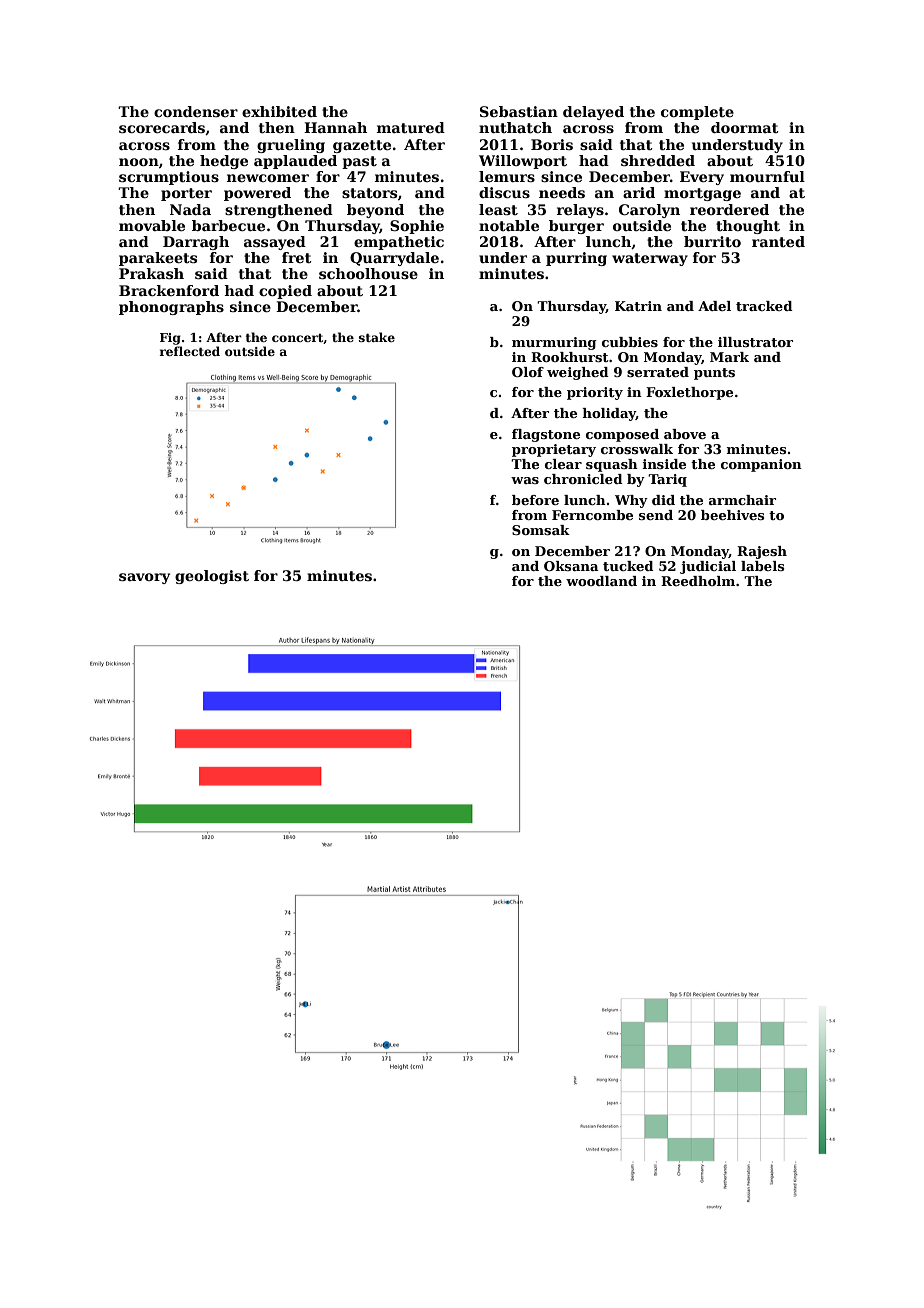 This screenshot has width=924, height=1308. I want to click on complete, so click(697, 113).
